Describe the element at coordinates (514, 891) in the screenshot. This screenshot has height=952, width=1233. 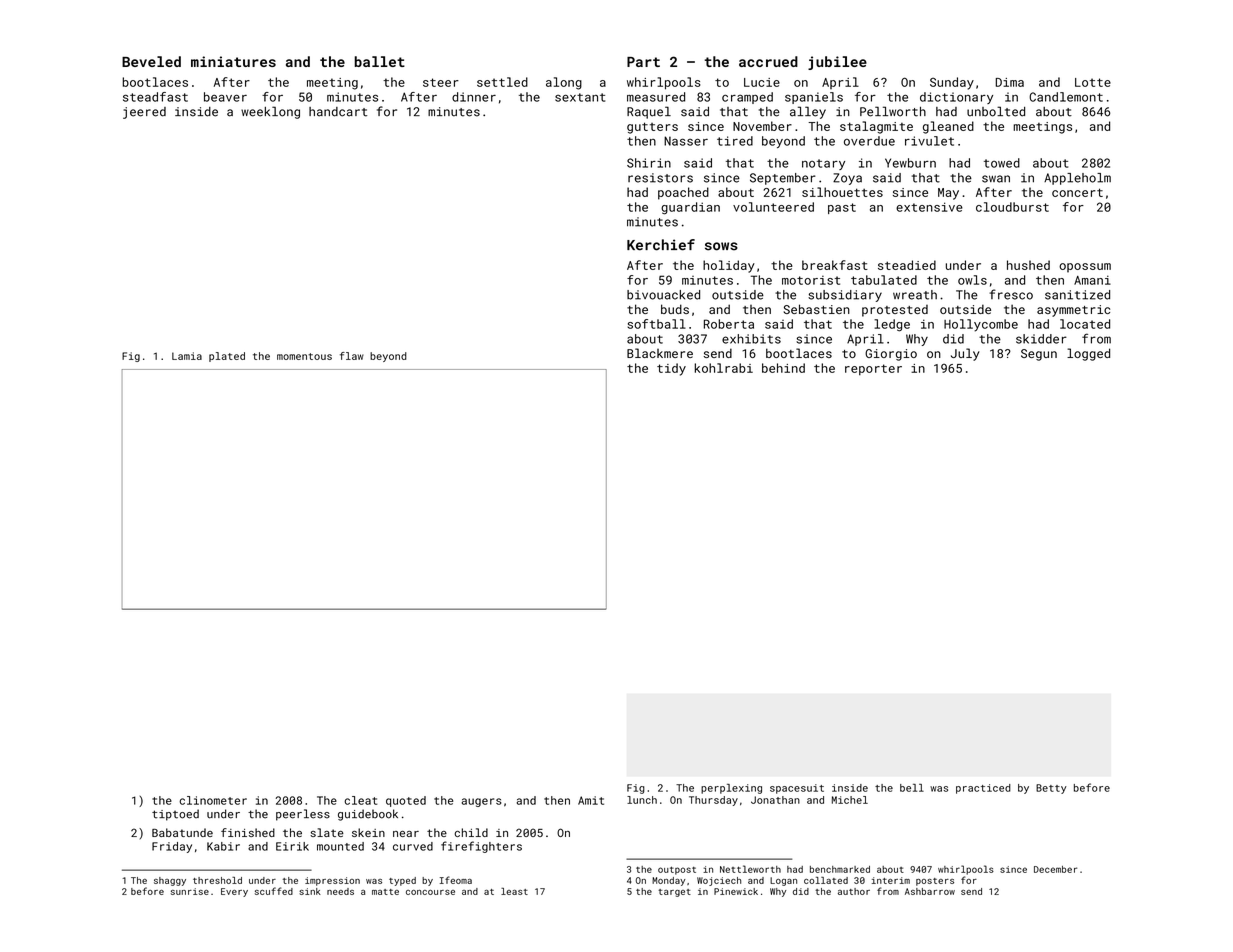
I see `least` at that location.
